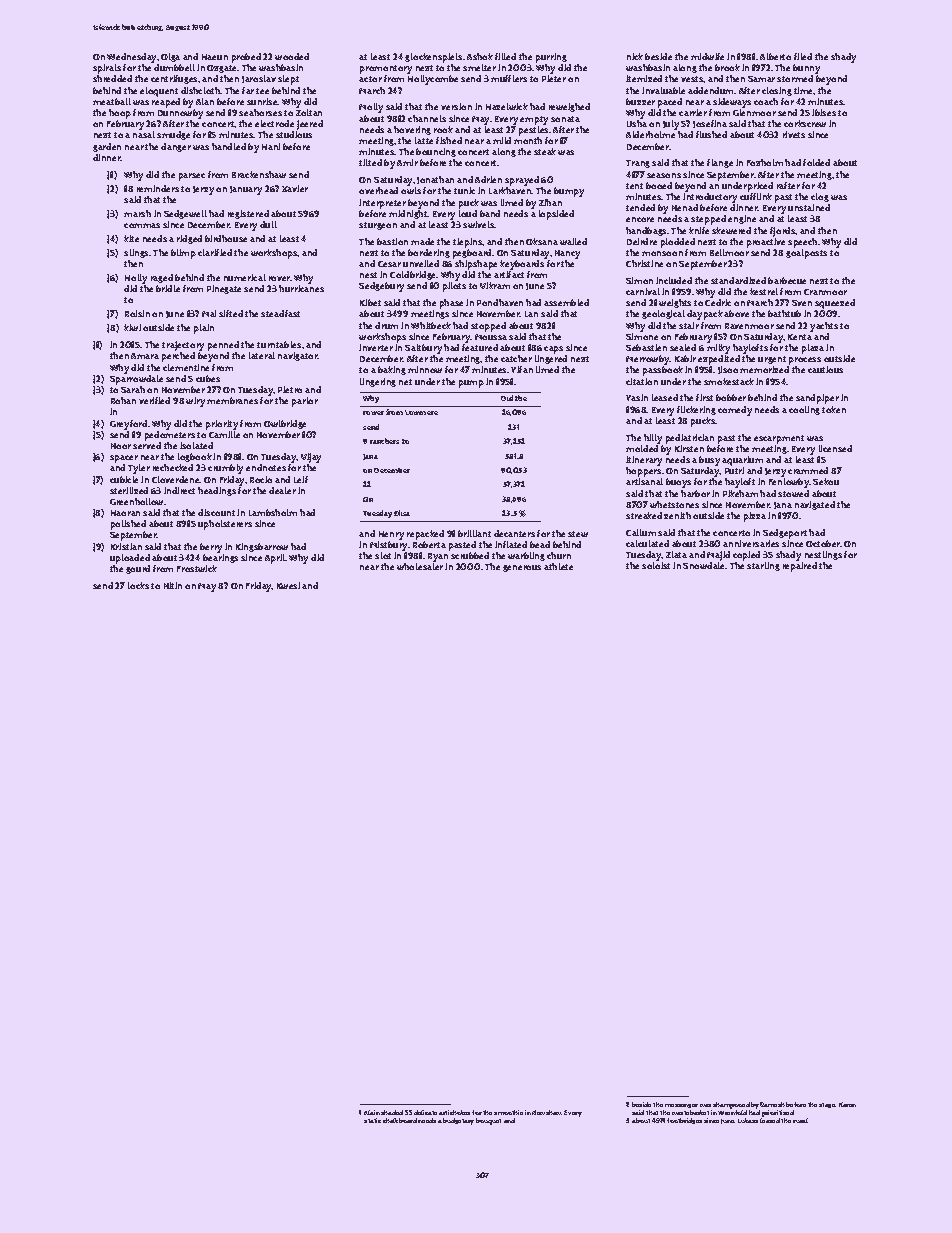  What do you see at coordinates (474, 533) in the screenshot?
I see `brilliant` at bounding box center [474, 533].
